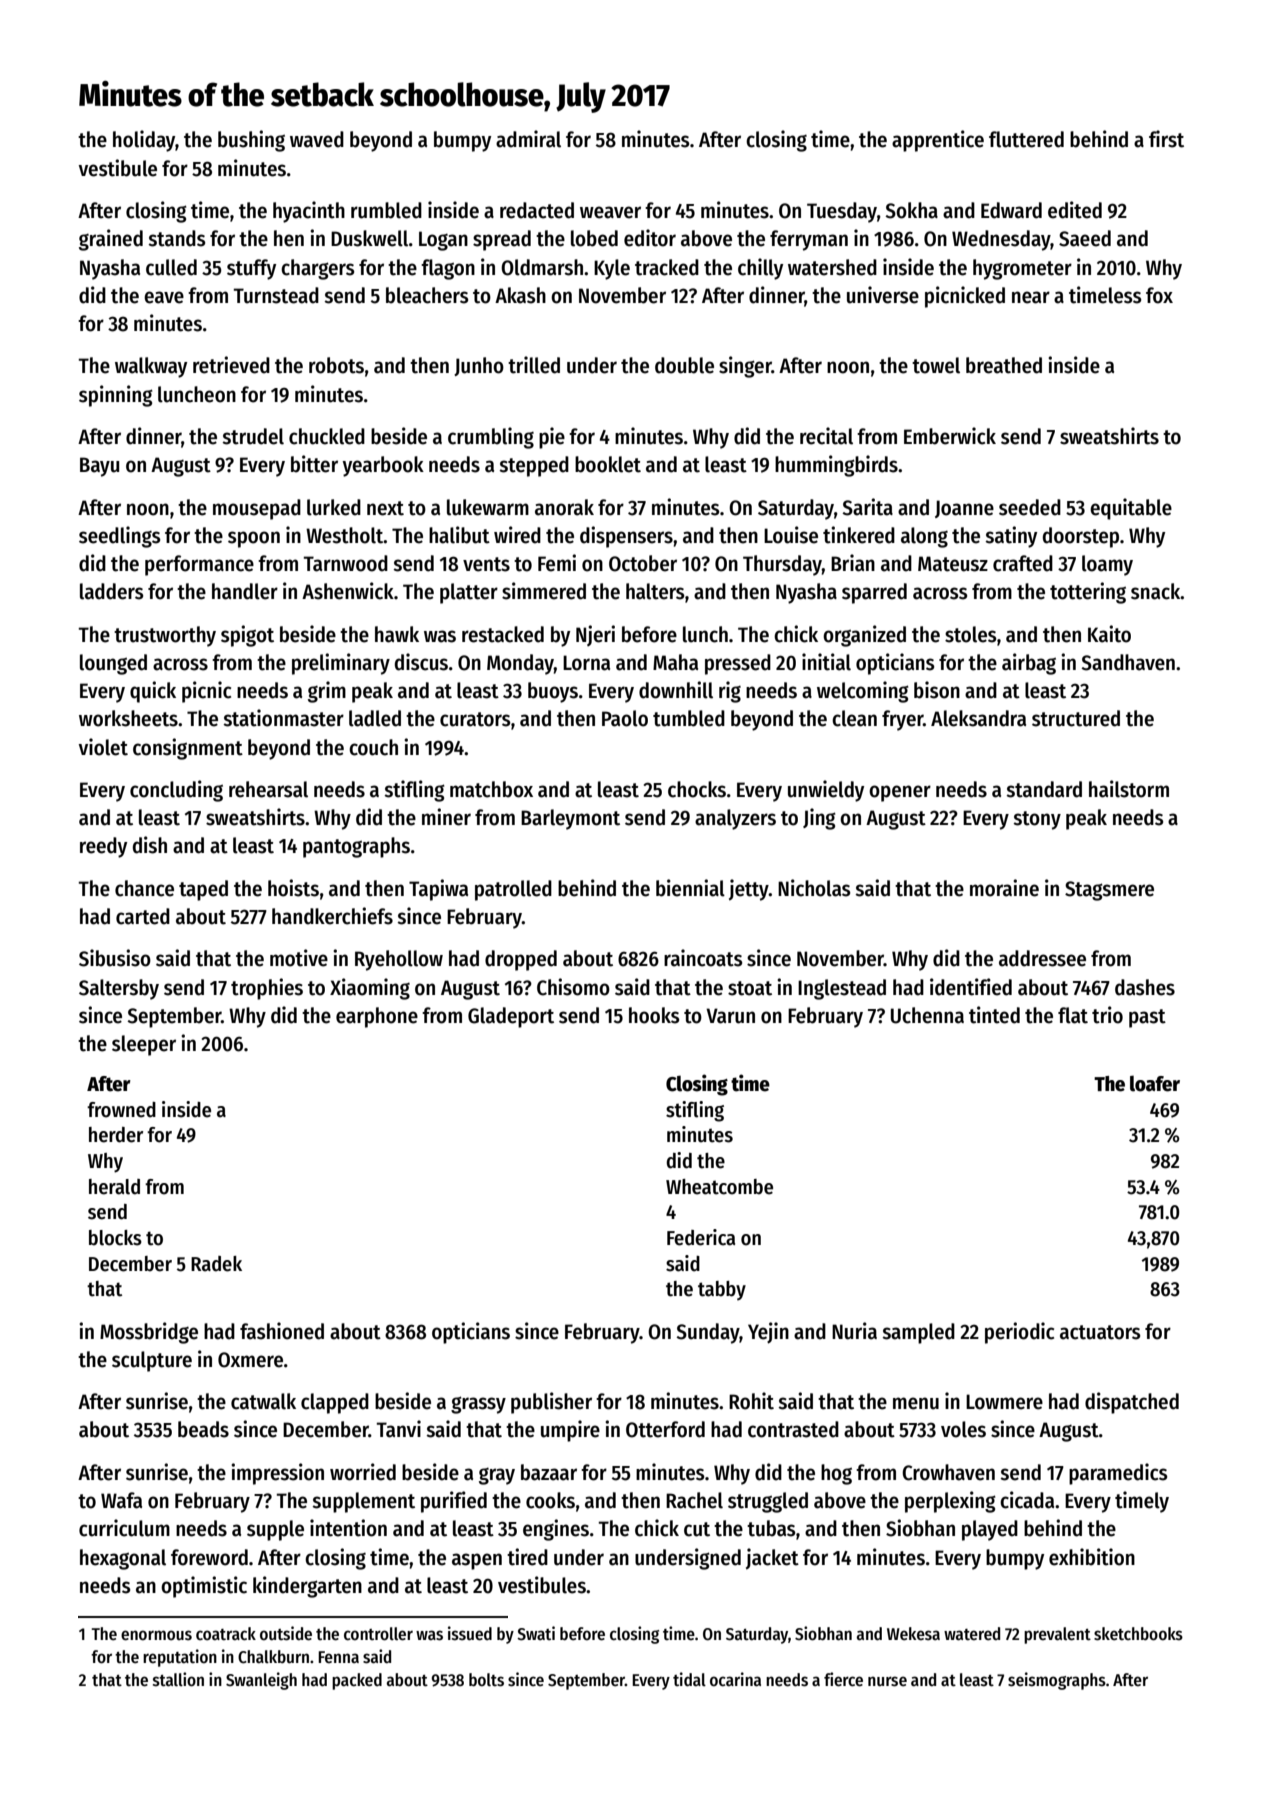 The width and height of the screenshot is (1268, 1793). I want to click on stands, so click(176, 238).
